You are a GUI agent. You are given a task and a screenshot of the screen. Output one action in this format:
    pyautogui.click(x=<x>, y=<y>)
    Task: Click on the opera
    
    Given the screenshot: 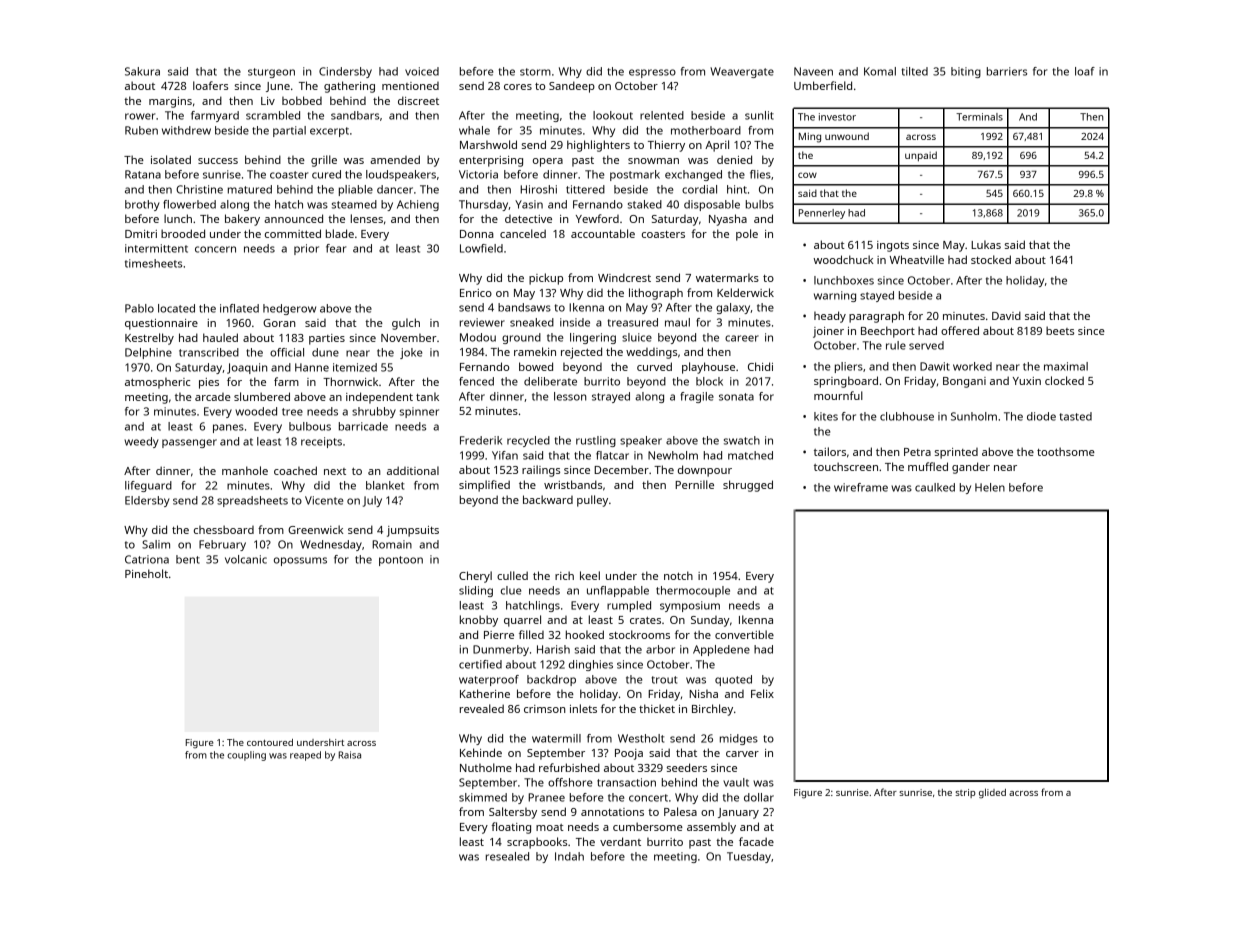 What is the action you would take?
    pyautogui.click(x=548, y=162)
